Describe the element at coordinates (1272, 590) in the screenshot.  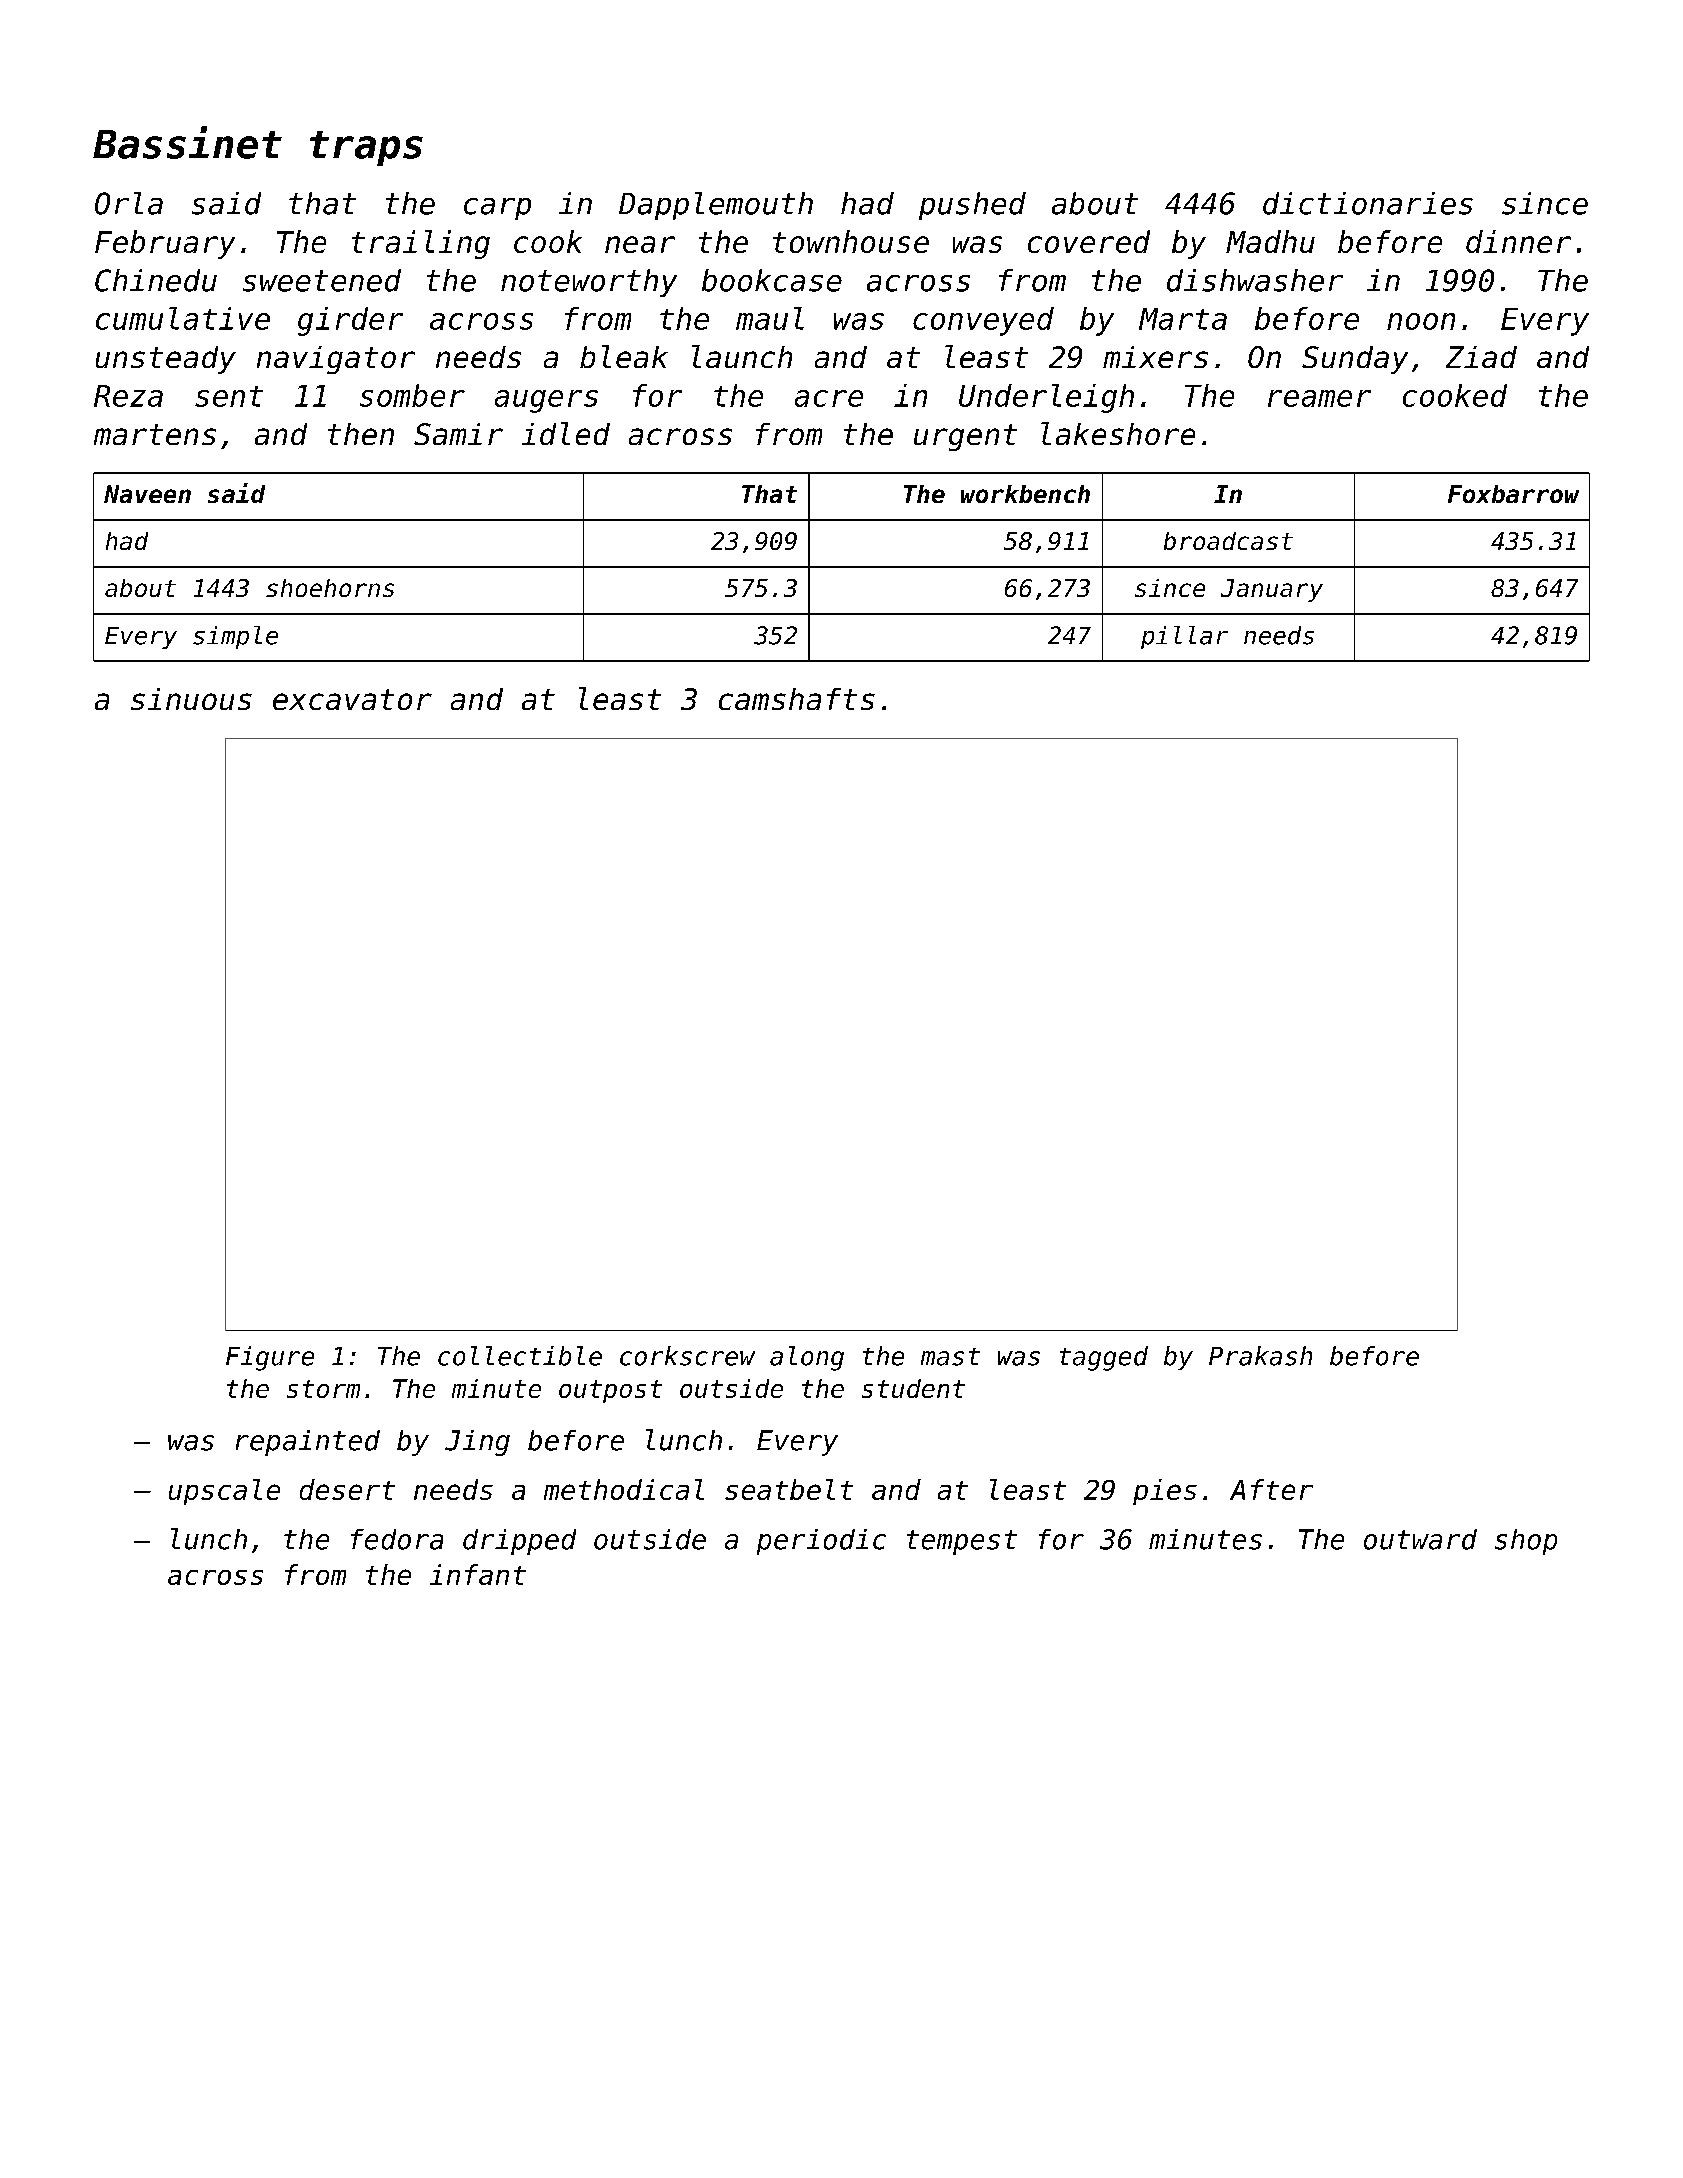
I see `January` at that location.
